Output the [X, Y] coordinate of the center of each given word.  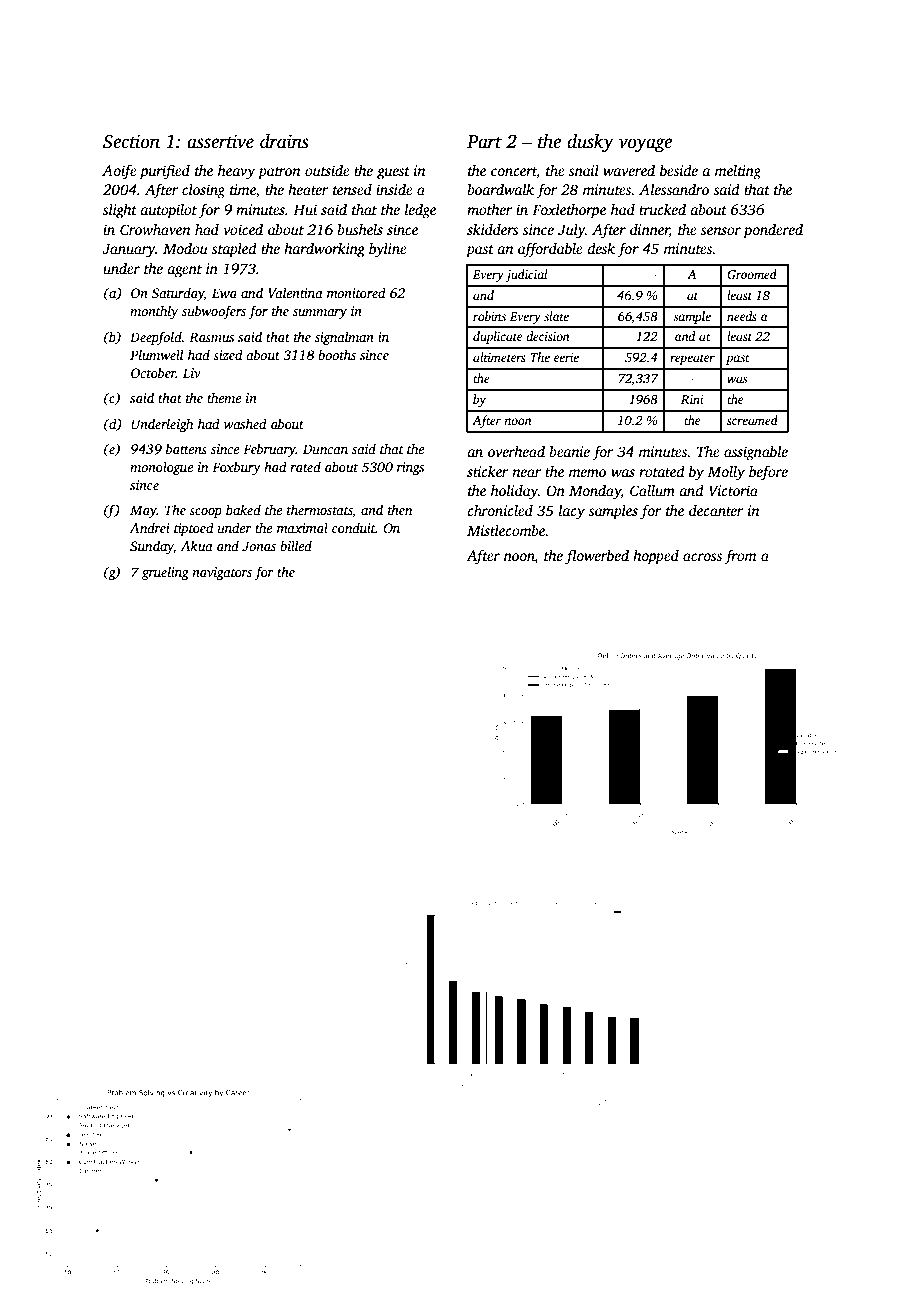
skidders [493, 229]
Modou [185, 248]
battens [186, 448]
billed [296, 545]
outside [327, 170]
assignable [756, 453]
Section [131, 141]
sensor [721, 231]
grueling [165, 573]
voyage [645, 145]
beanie [569, 451]
